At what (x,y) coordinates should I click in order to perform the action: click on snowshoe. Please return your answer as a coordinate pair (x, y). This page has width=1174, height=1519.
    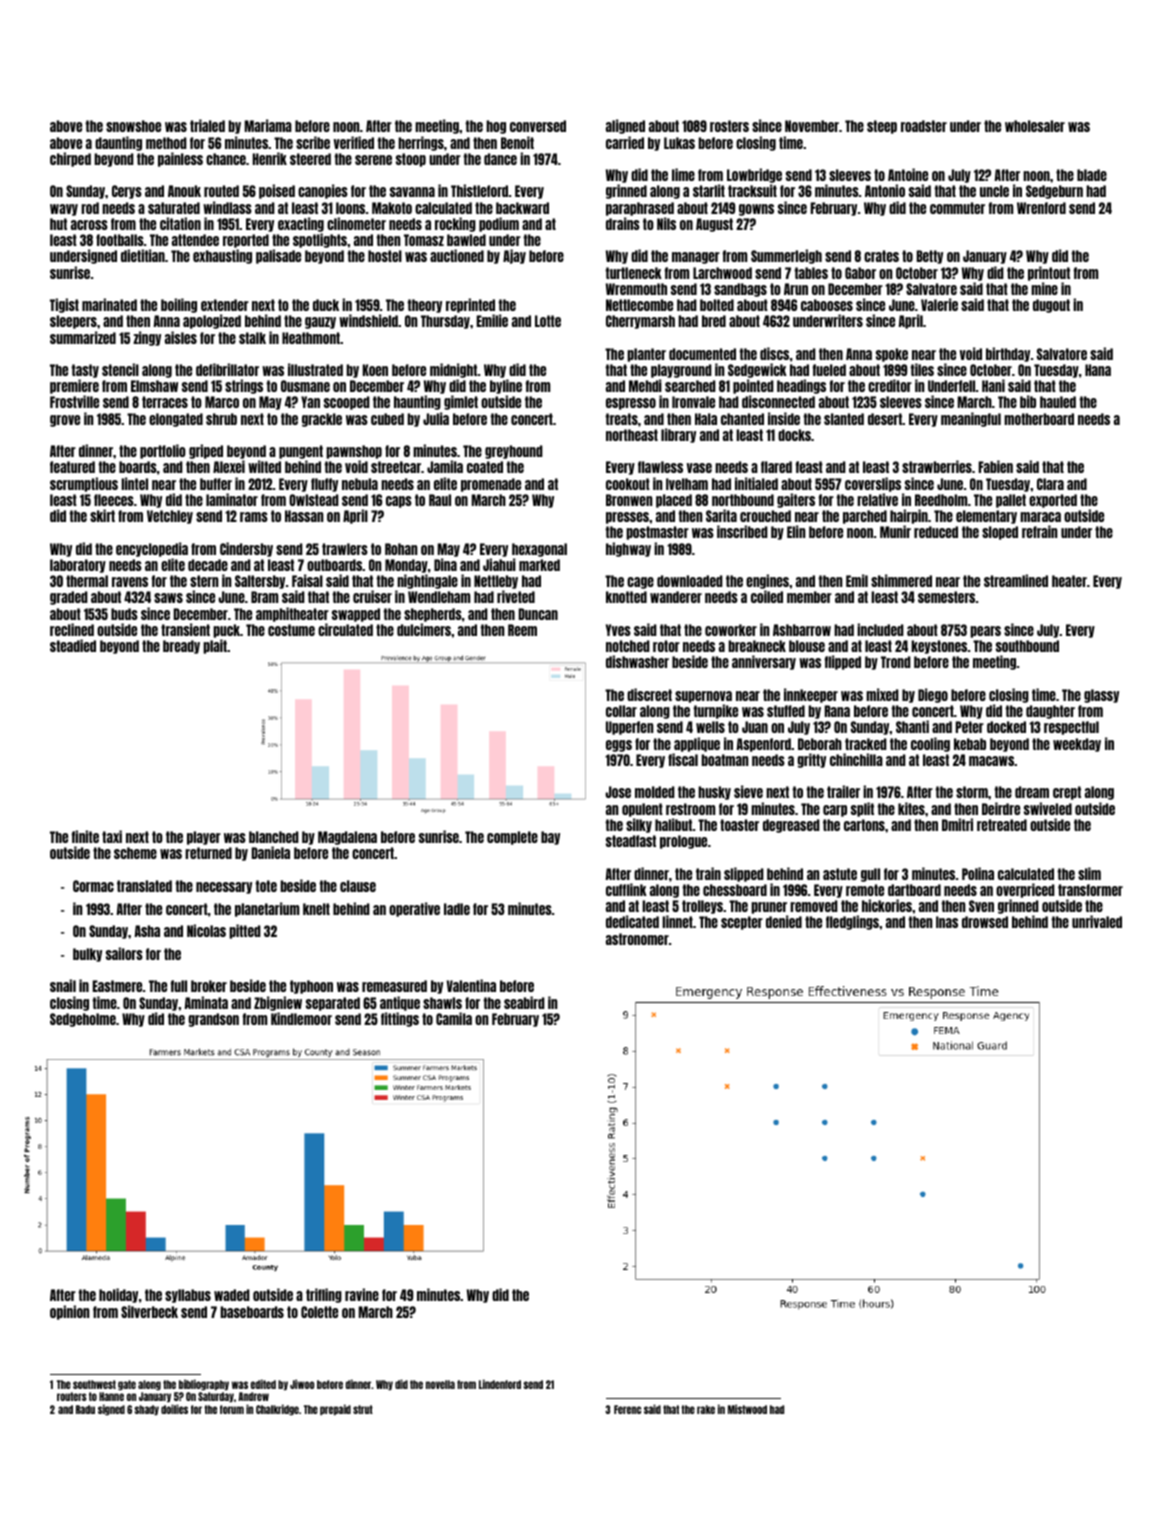
    Looking at the image, I should click on (133, 126).
